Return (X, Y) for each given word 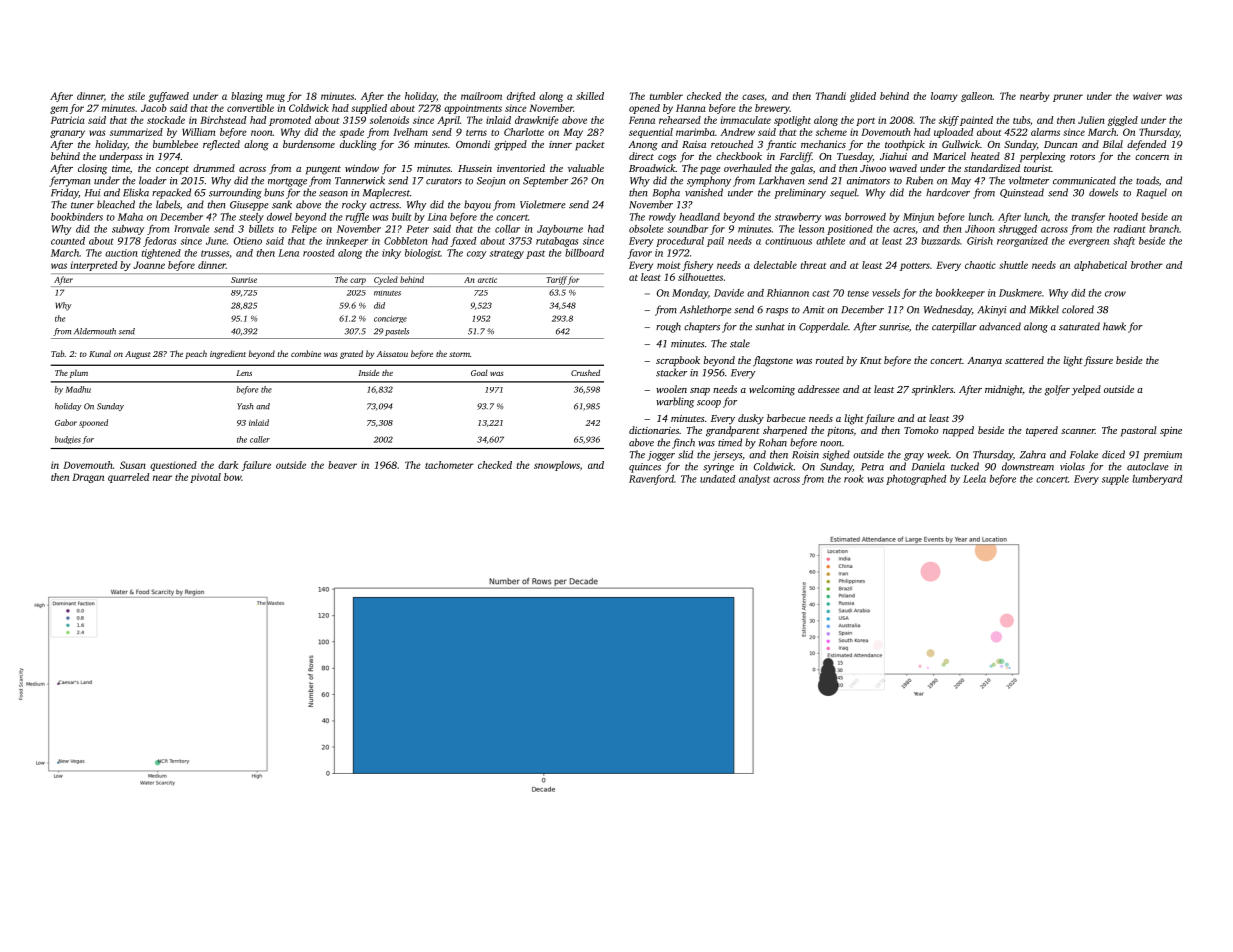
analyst (754, 480)
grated (351, 354)
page (710, 171)
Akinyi (992, 310)
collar (507, 229)
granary (67, 134)
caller (260, 439)
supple (1115, 480)
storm (459, 354)
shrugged (1018, 230)
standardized (992, 168)
